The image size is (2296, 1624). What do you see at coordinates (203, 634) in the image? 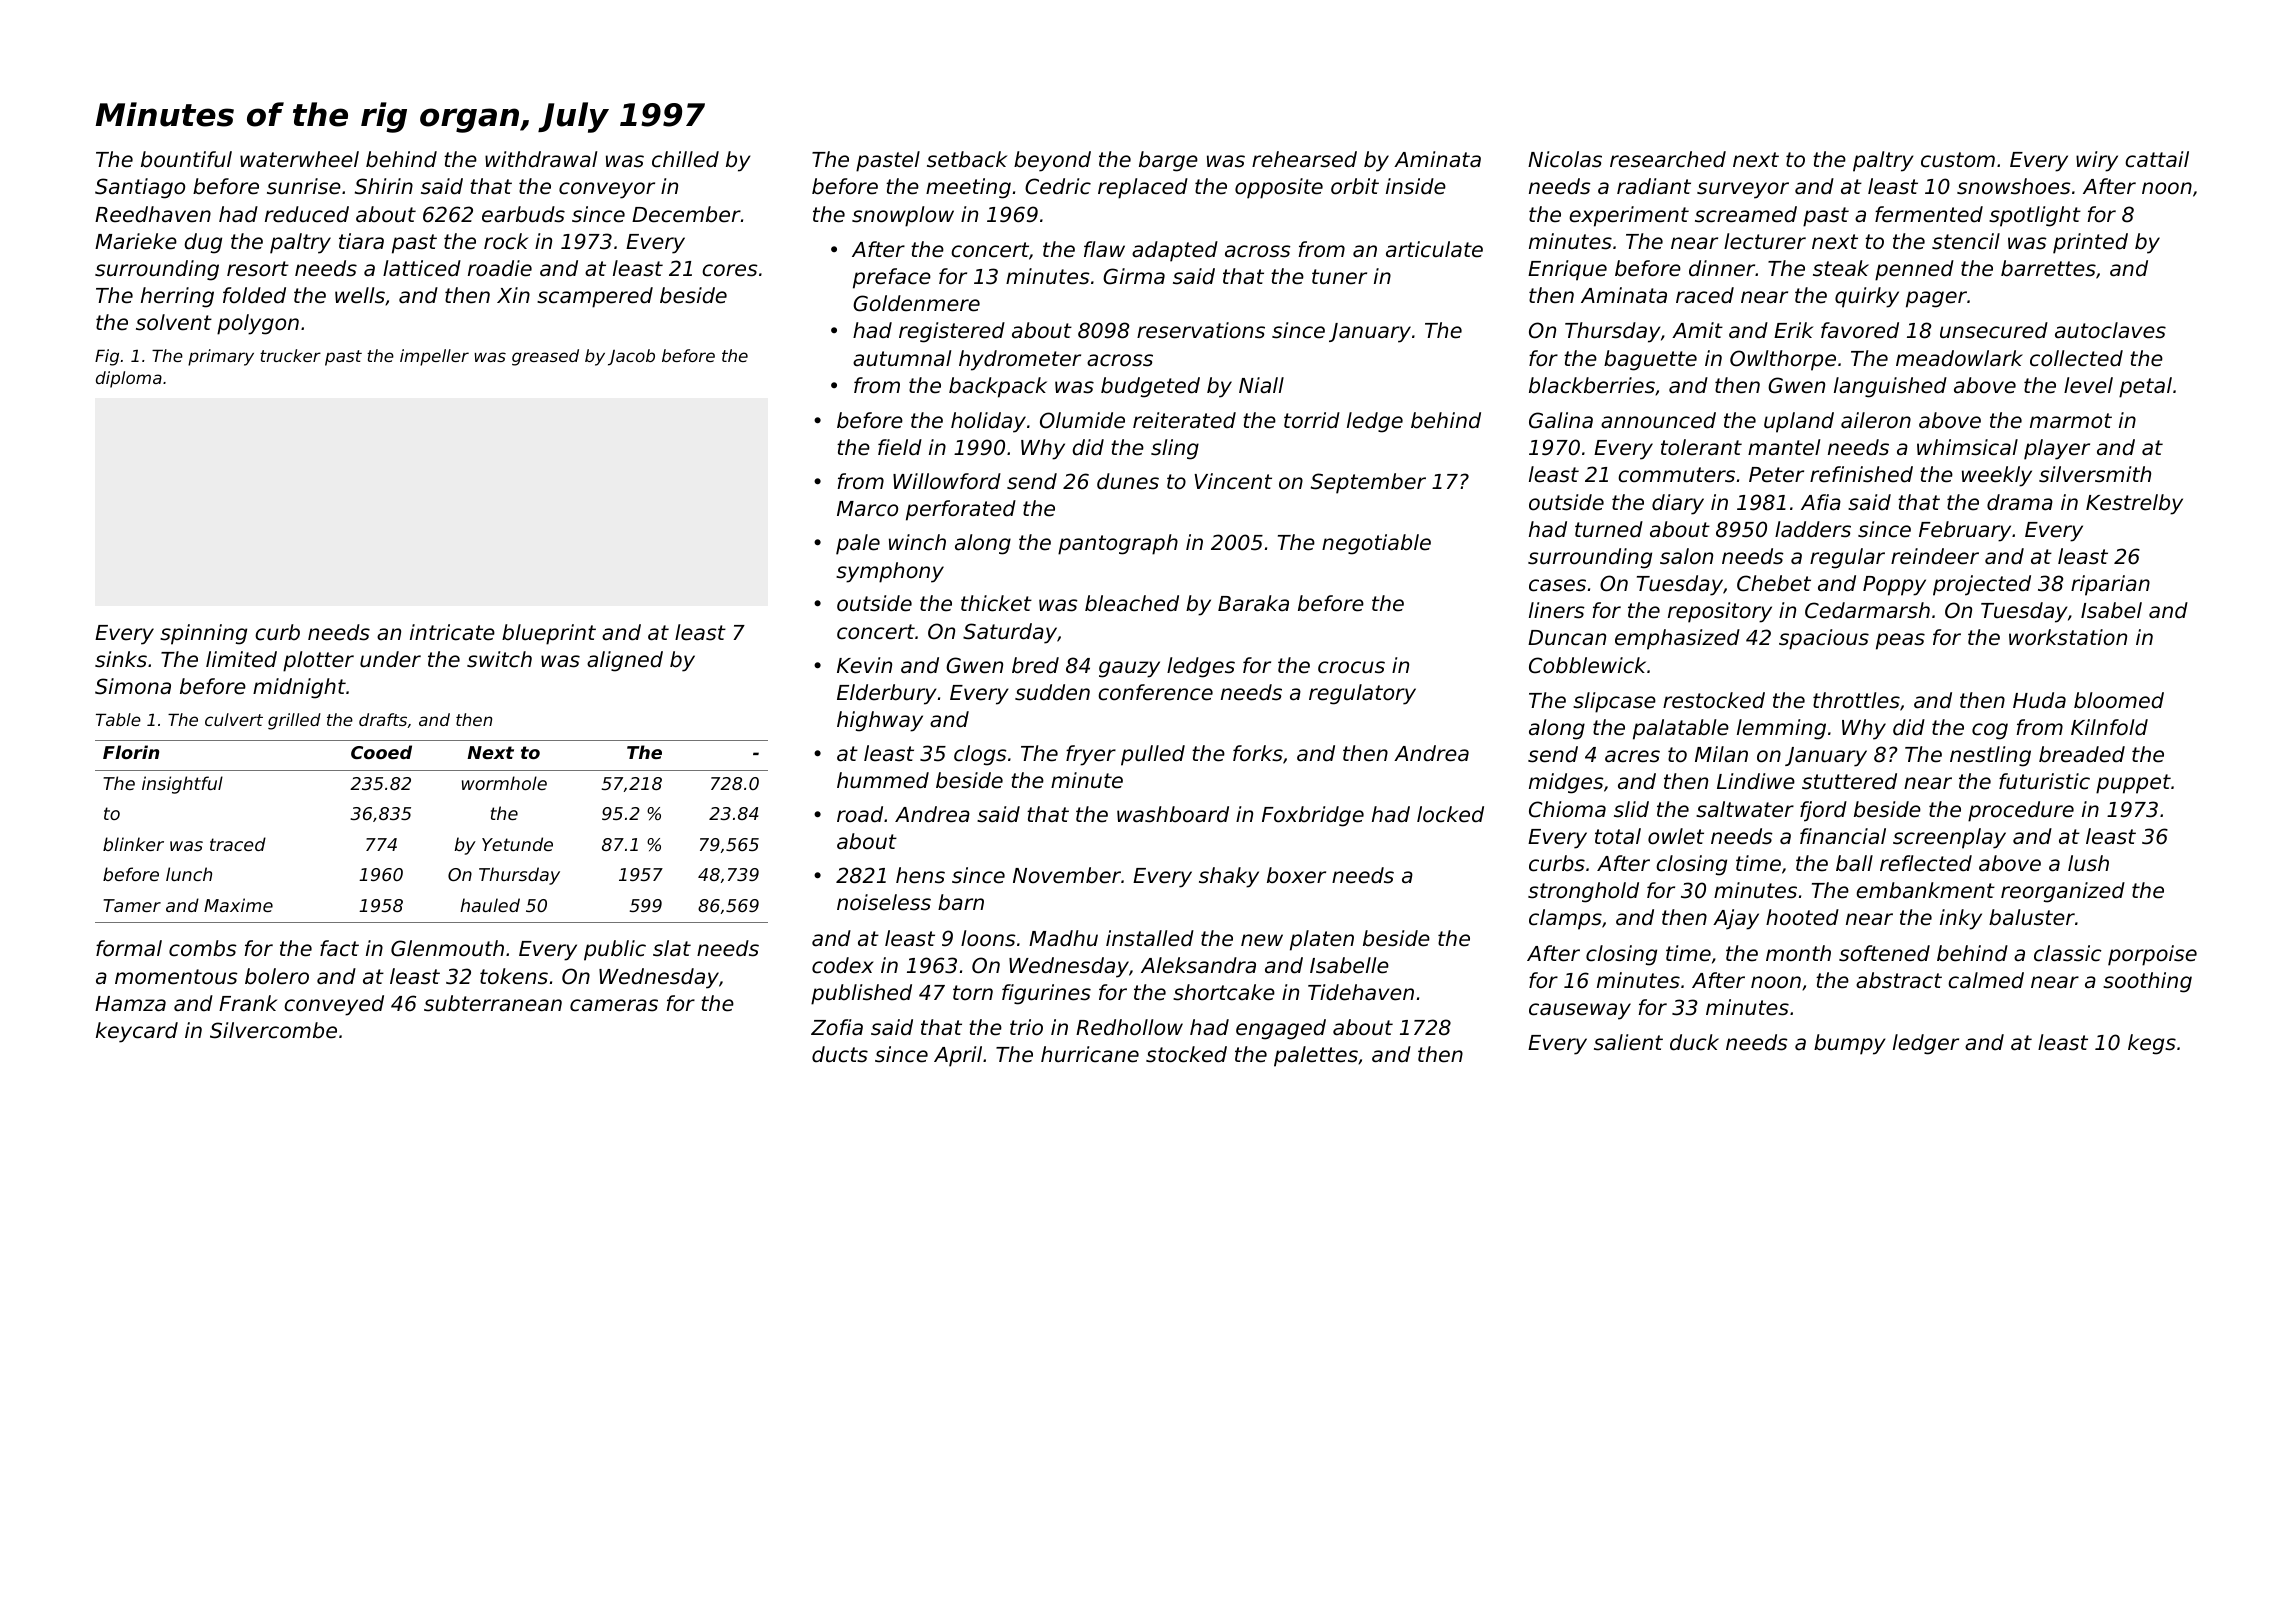
I see `spinning` at bounding box center [203, 634].
